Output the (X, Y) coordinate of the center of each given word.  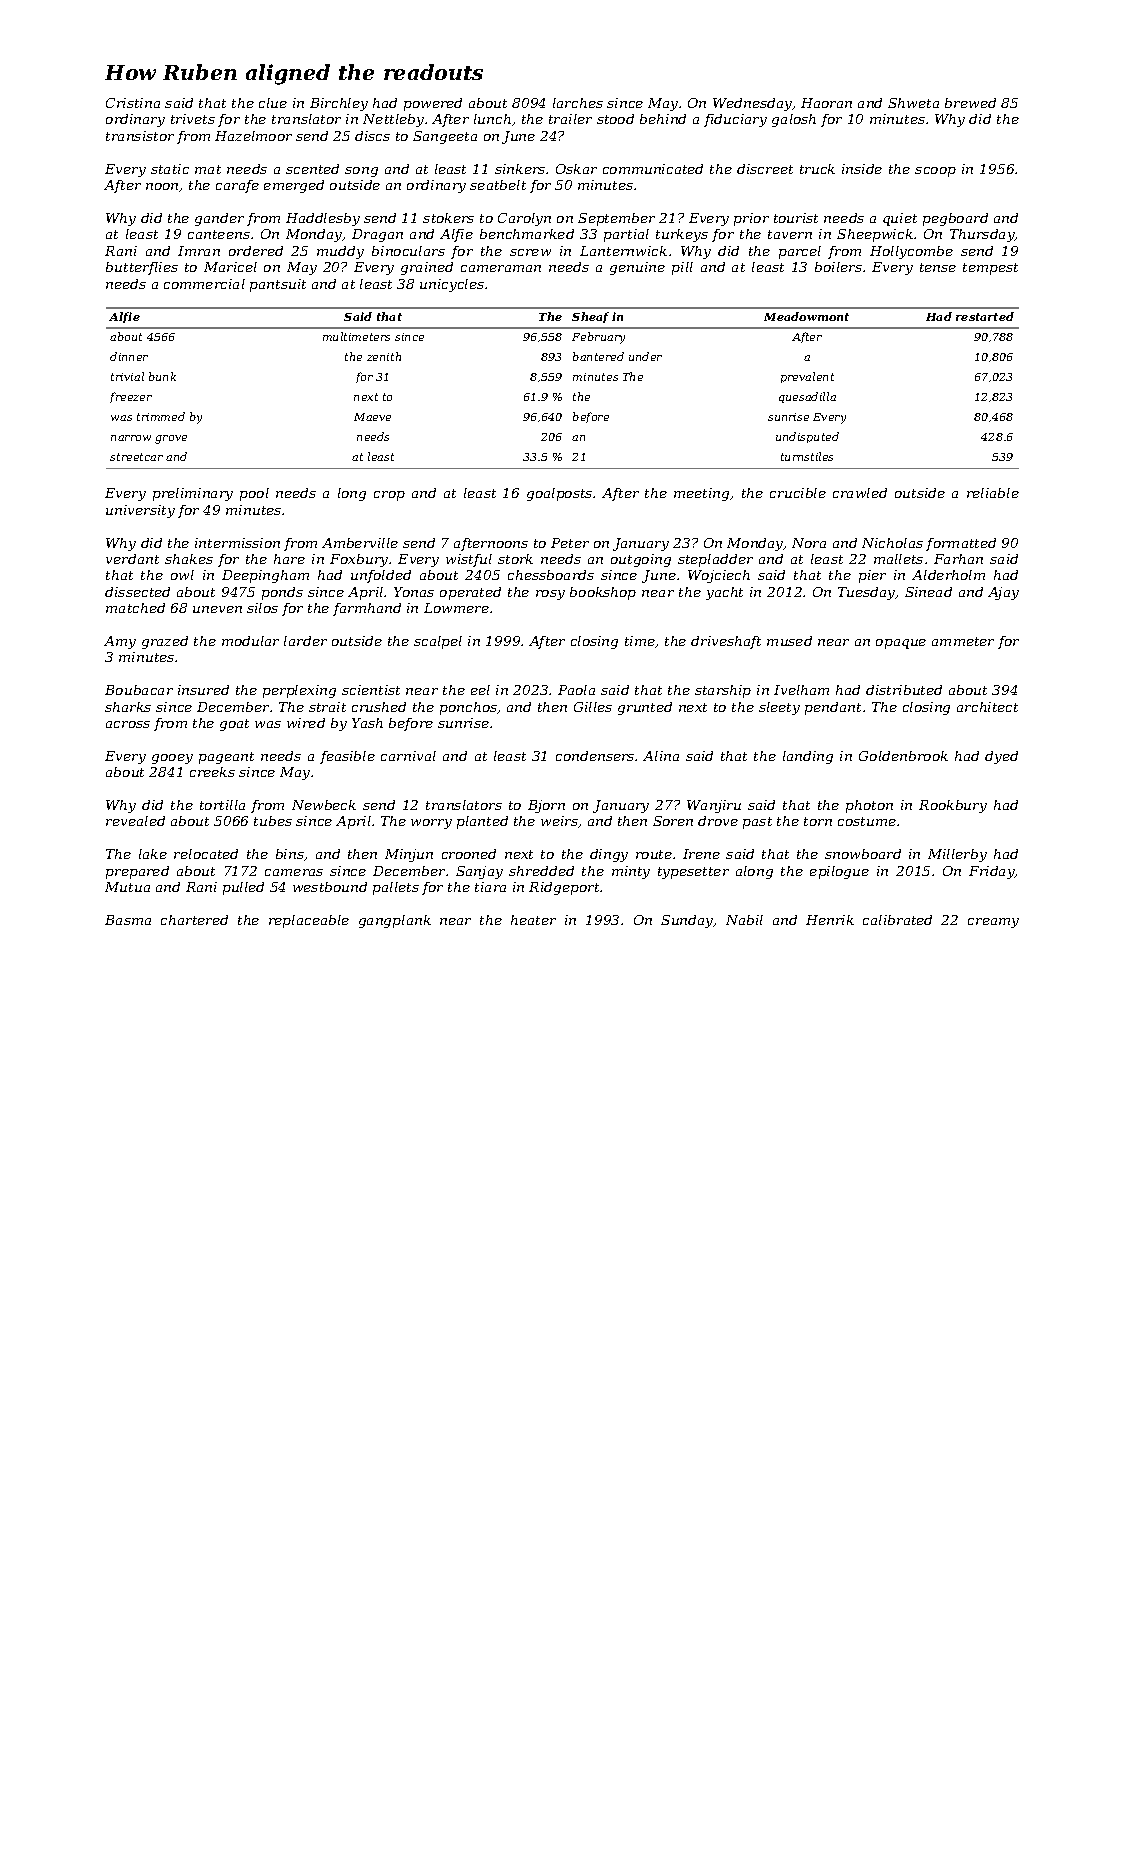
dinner (129, 356)
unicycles (452, 285)
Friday (992, 872)
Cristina (133, 103)
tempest (990, 269)
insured (203, 690)
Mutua (127, 887)
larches (578, 103)
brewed (970, 103)
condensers (595, 756)
